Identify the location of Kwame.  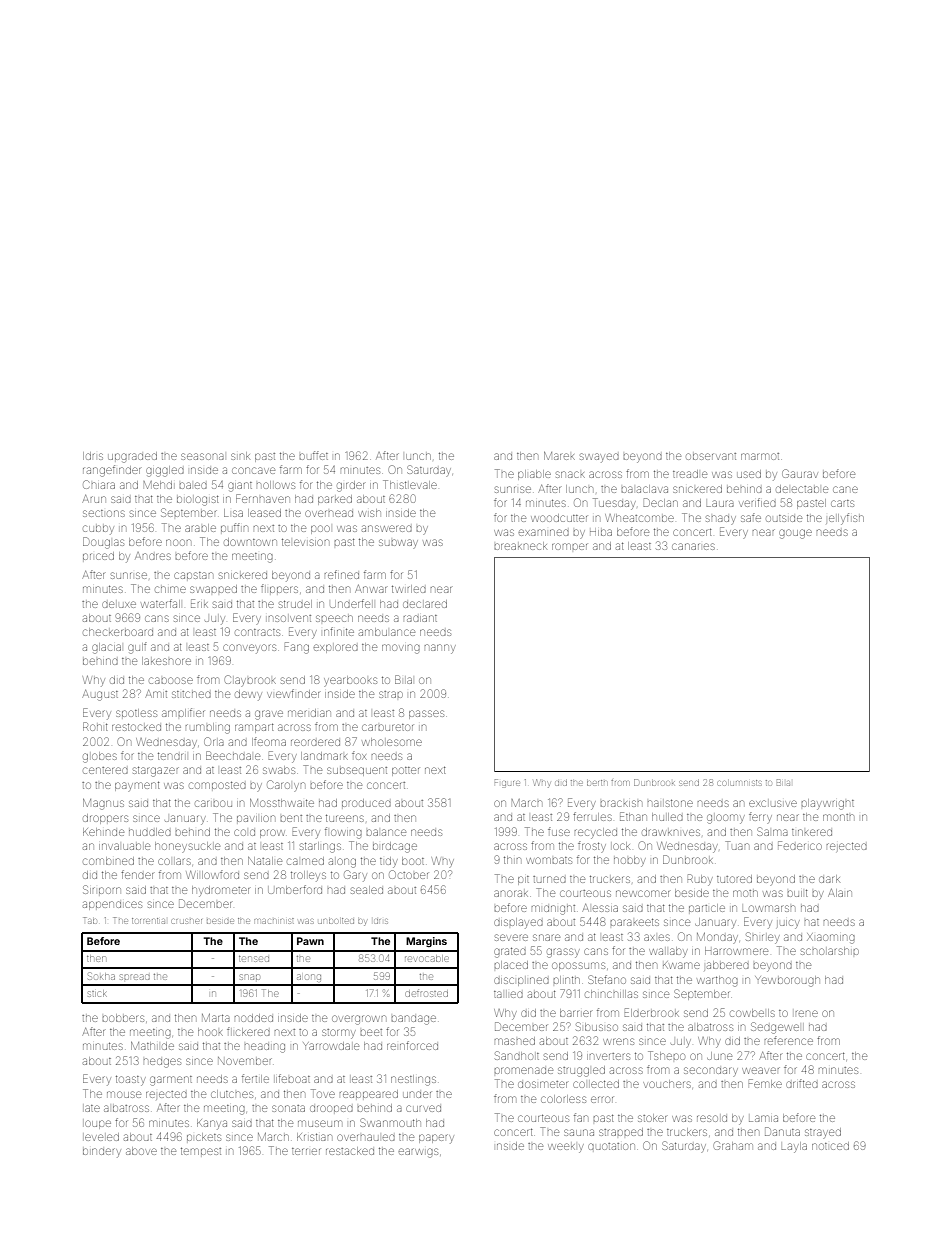
(681, 965).
